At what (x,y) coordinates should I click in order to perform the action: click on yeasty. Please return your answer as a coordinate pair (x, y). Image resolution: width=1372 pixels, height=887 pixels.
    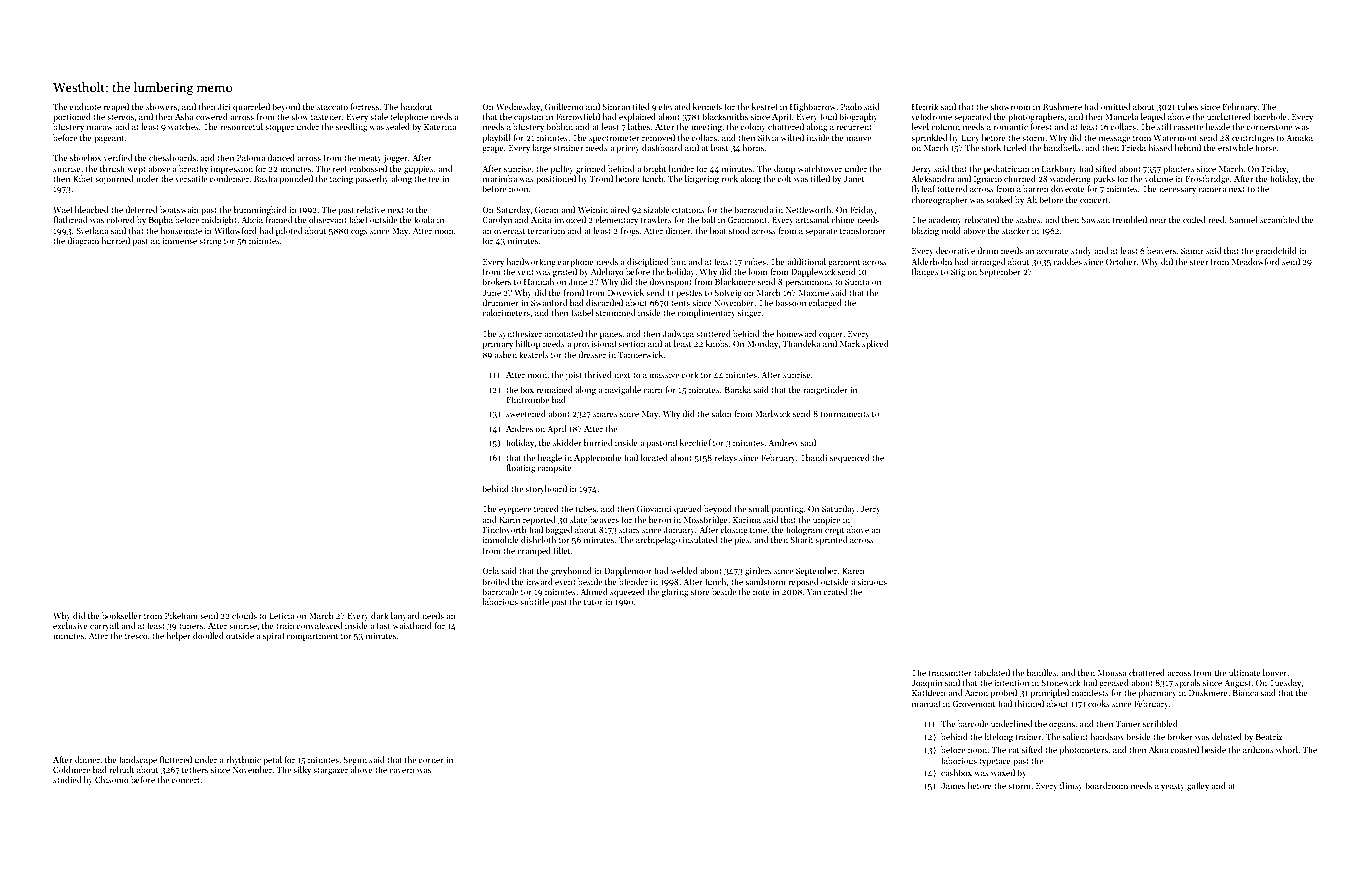
    Looking at the image, I should click on (1173, 787).
